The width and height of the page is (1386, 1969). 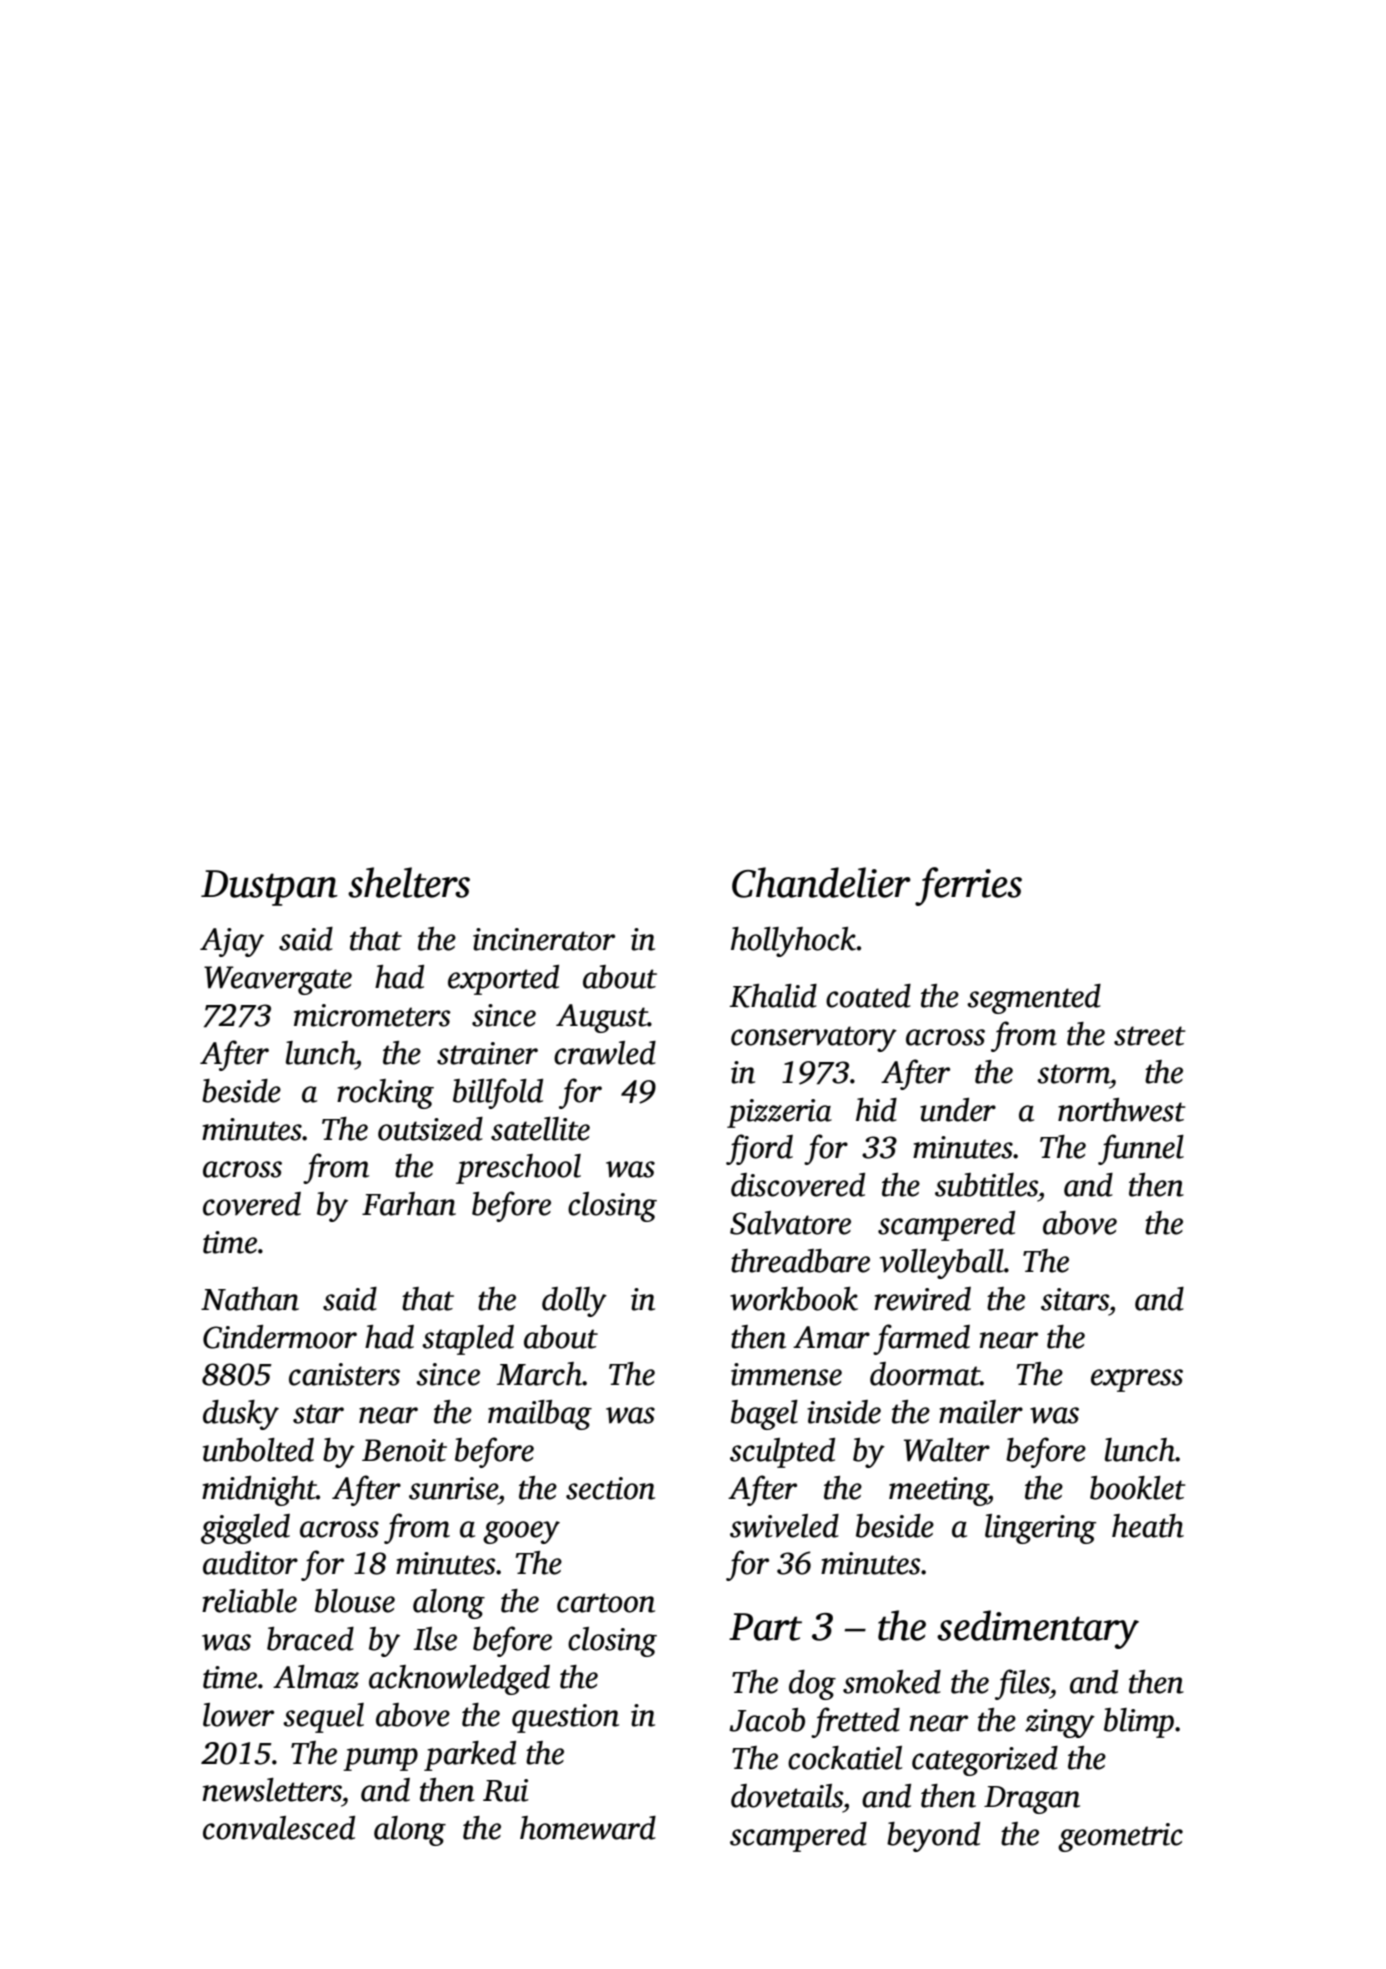 What do you see at coordinates (310, 1639) in the page?
I see `braced` at bounding box center [310, 1639].
